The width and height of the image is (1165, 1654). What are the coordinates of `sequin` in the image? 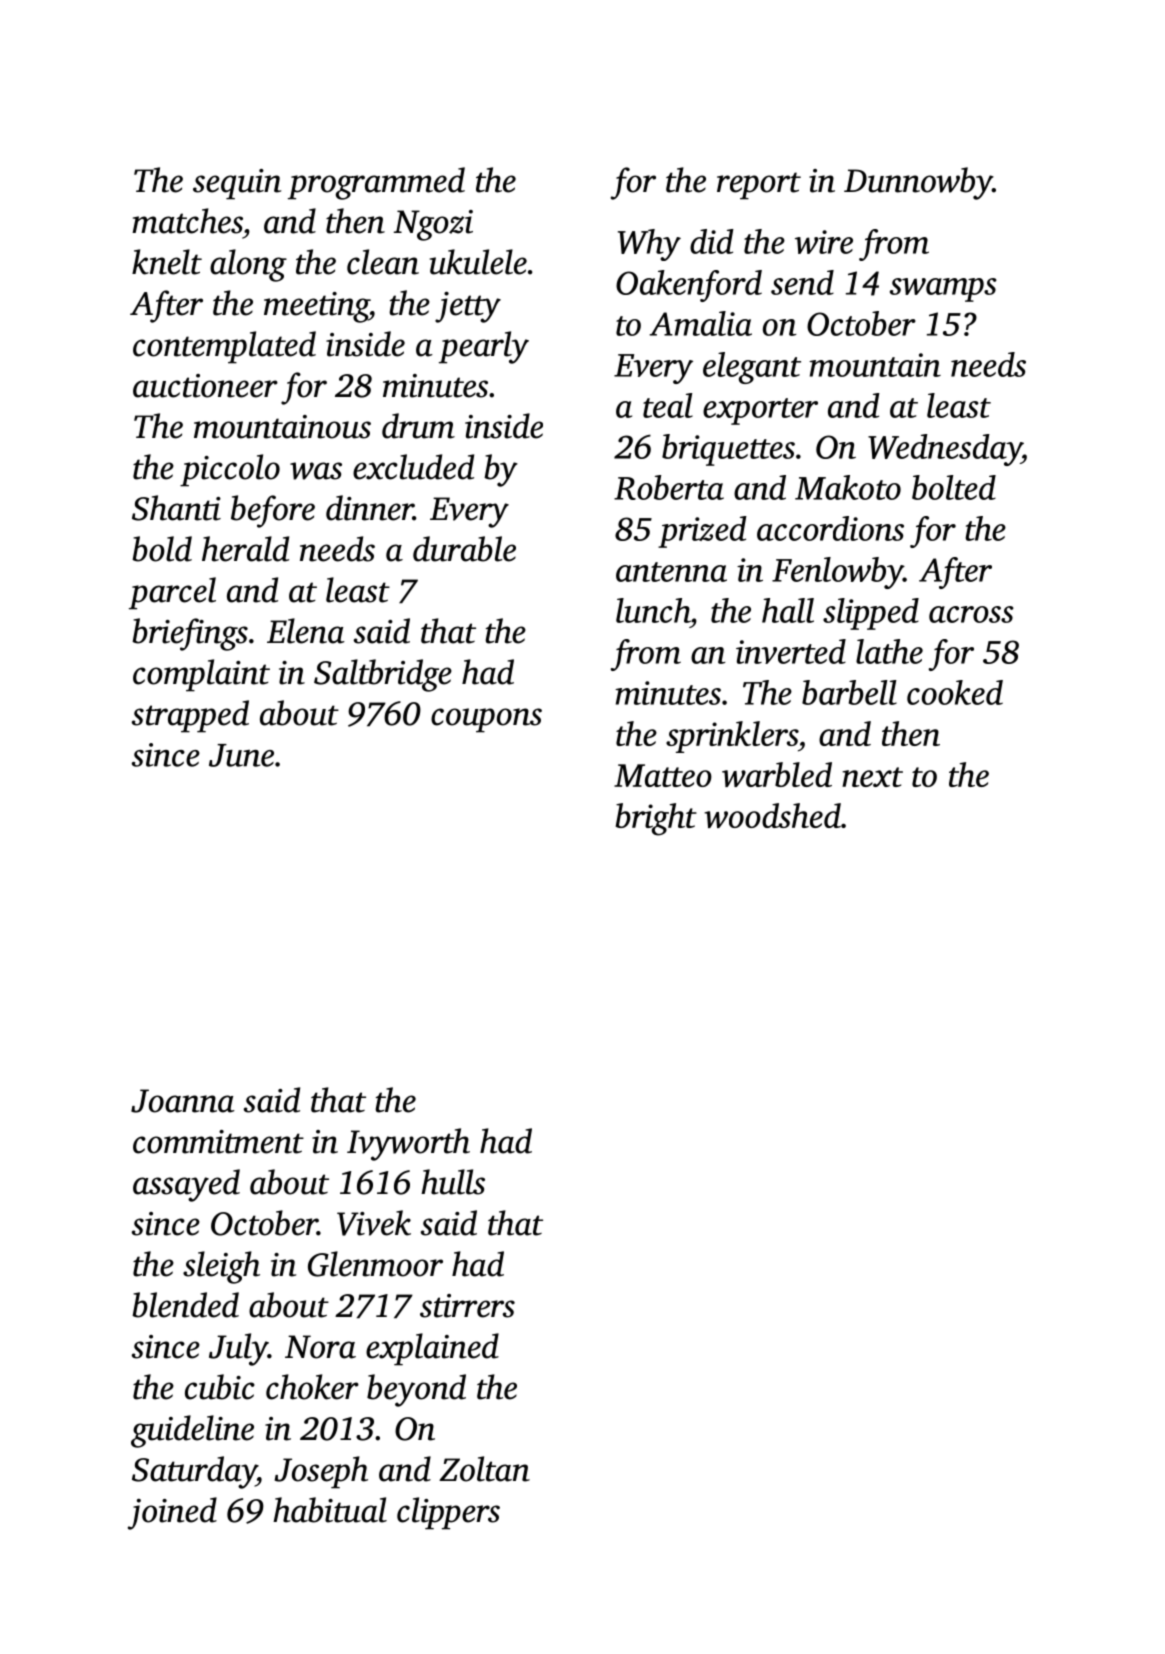 It's located at (237, 184).
